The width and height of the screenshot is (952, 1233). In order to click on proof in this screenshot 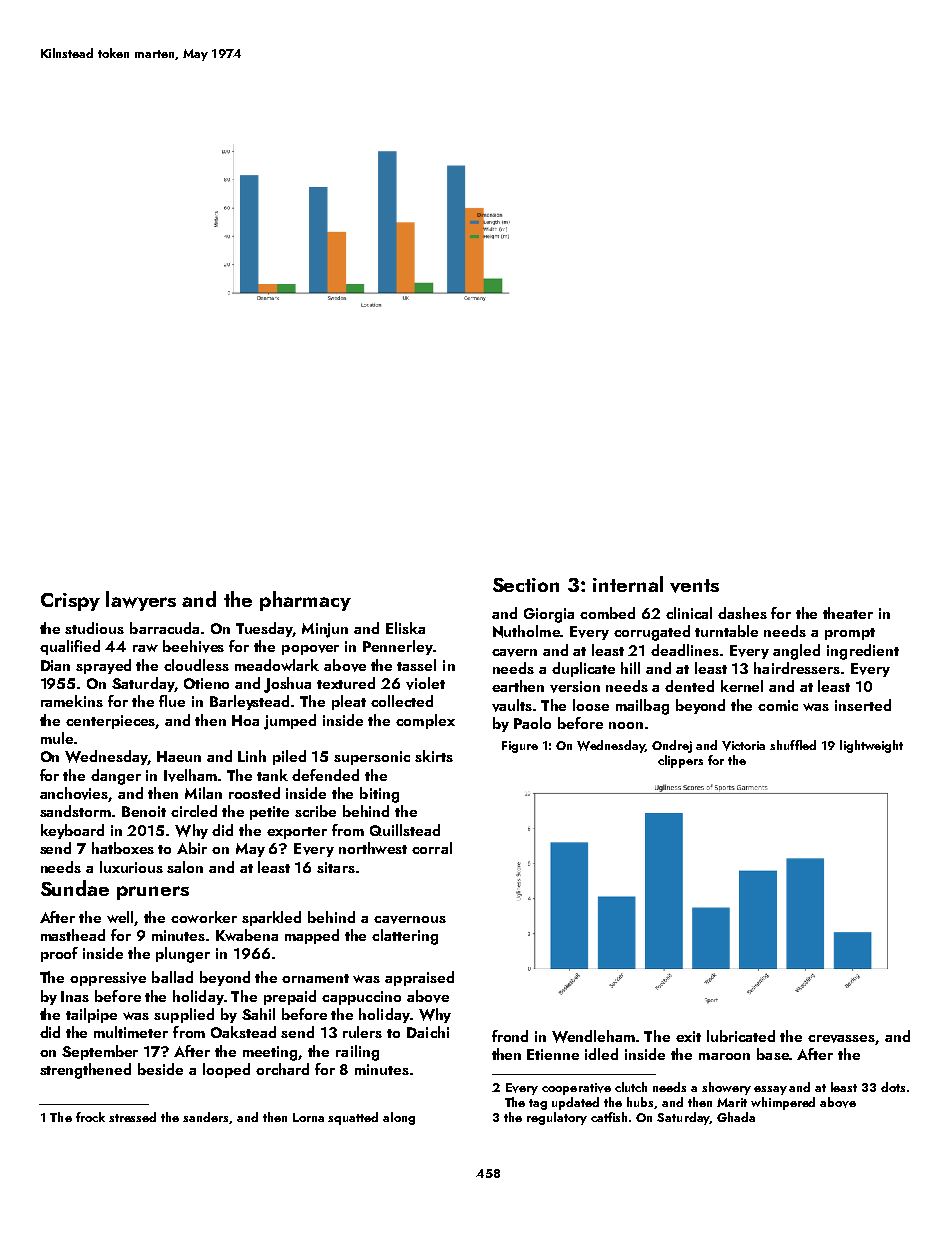, I will do `click(59, 954)`.
